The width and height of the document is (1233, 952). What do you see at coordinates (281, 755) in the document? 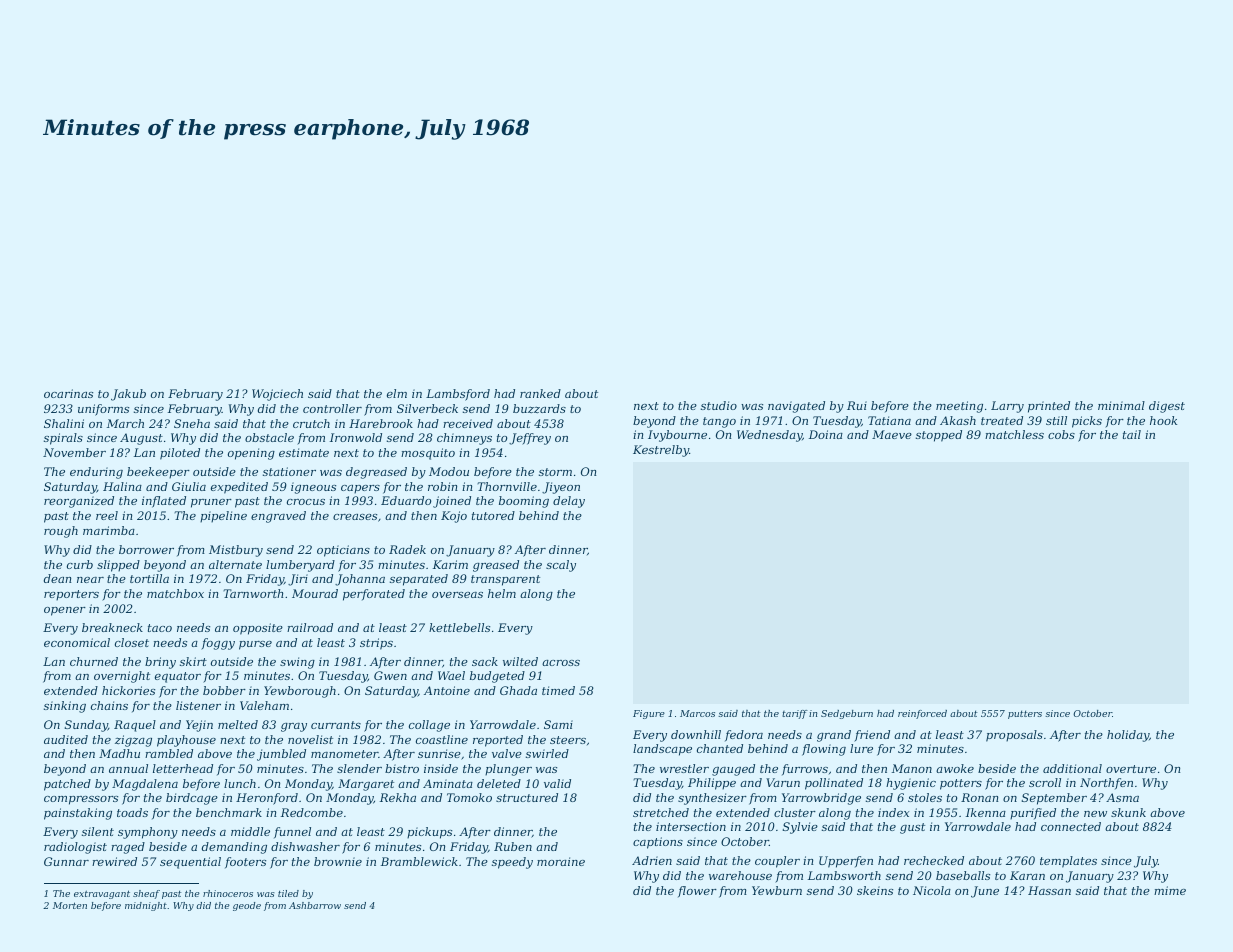
I see `jumbled` at bounding box center [281, 755].
